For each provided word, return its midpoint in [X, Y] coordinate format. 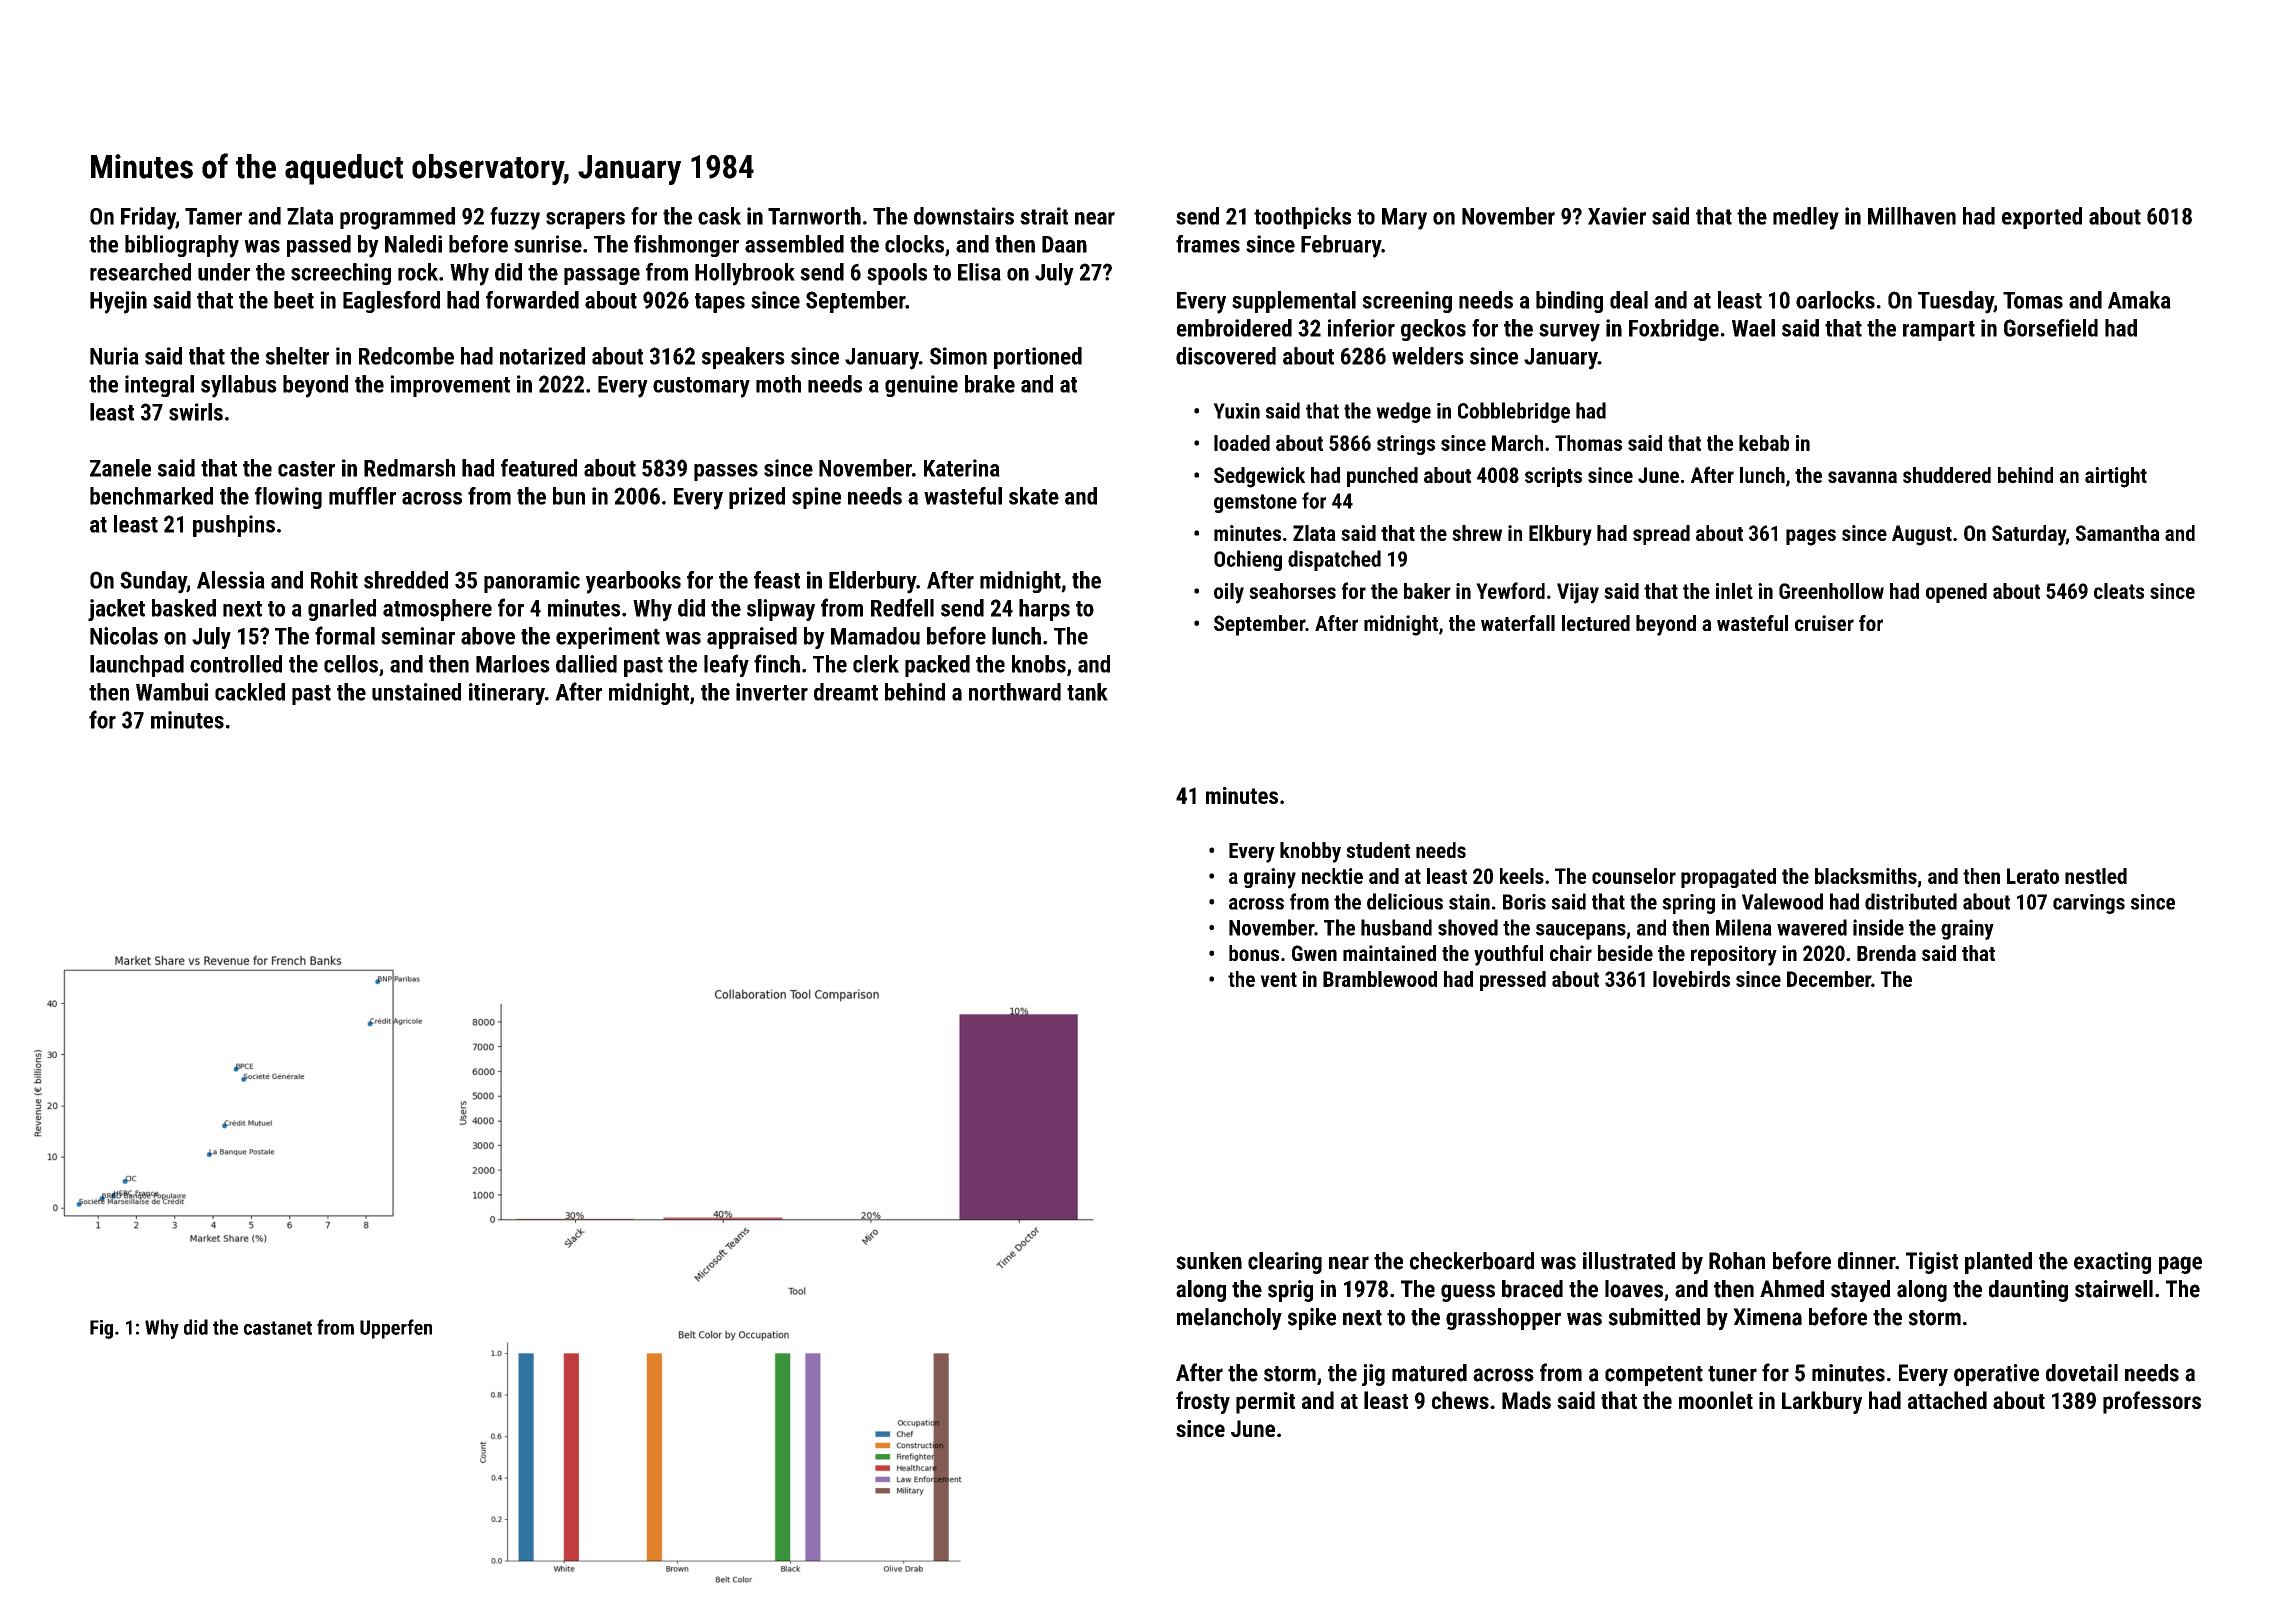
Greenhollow [1831, 591]
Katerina [962, 468]
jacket [116, 610]
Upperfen [396, 1329]
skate [1034, 496]
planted [1998, 1263]
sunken [1209, 1261]
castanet [278, 1328]
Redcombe [406, 356]
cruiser [1824, 623]
